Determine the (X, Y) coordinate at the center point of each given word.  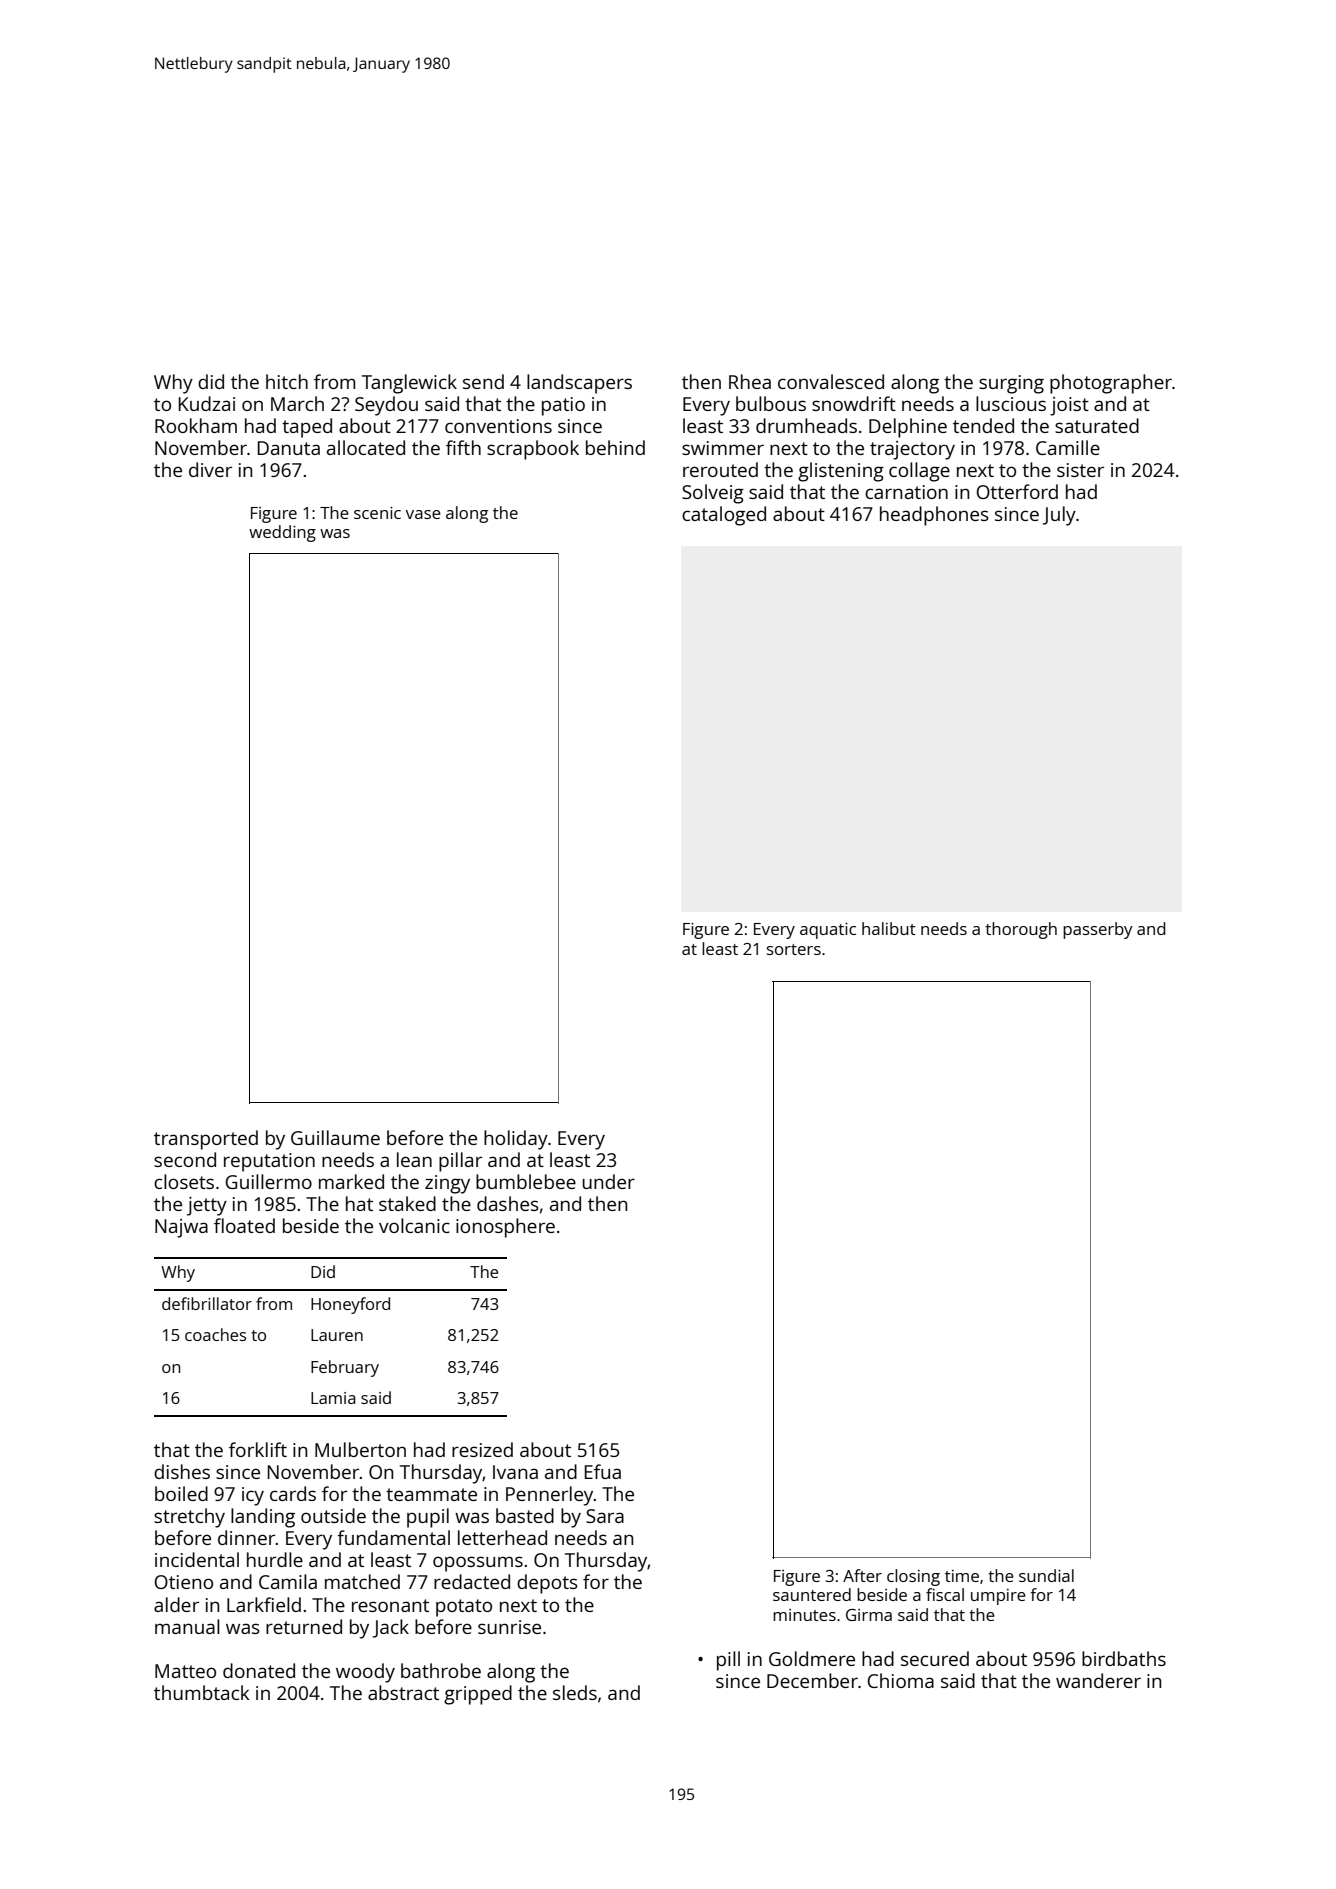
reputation (269, 1162)
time (962, 1576)
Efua (603, 1471)
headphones (934, 516)
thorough (1021, 930)
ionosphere (505, 1228)
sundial (1046, 1575)
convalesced (831, 381)
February (345, 1368)
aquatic (828, 931)
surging (1011, 384)
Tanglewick (409, 384)
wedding (282, 533)
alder (176, 1604)
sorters (794, 949)
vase (423, 514)
